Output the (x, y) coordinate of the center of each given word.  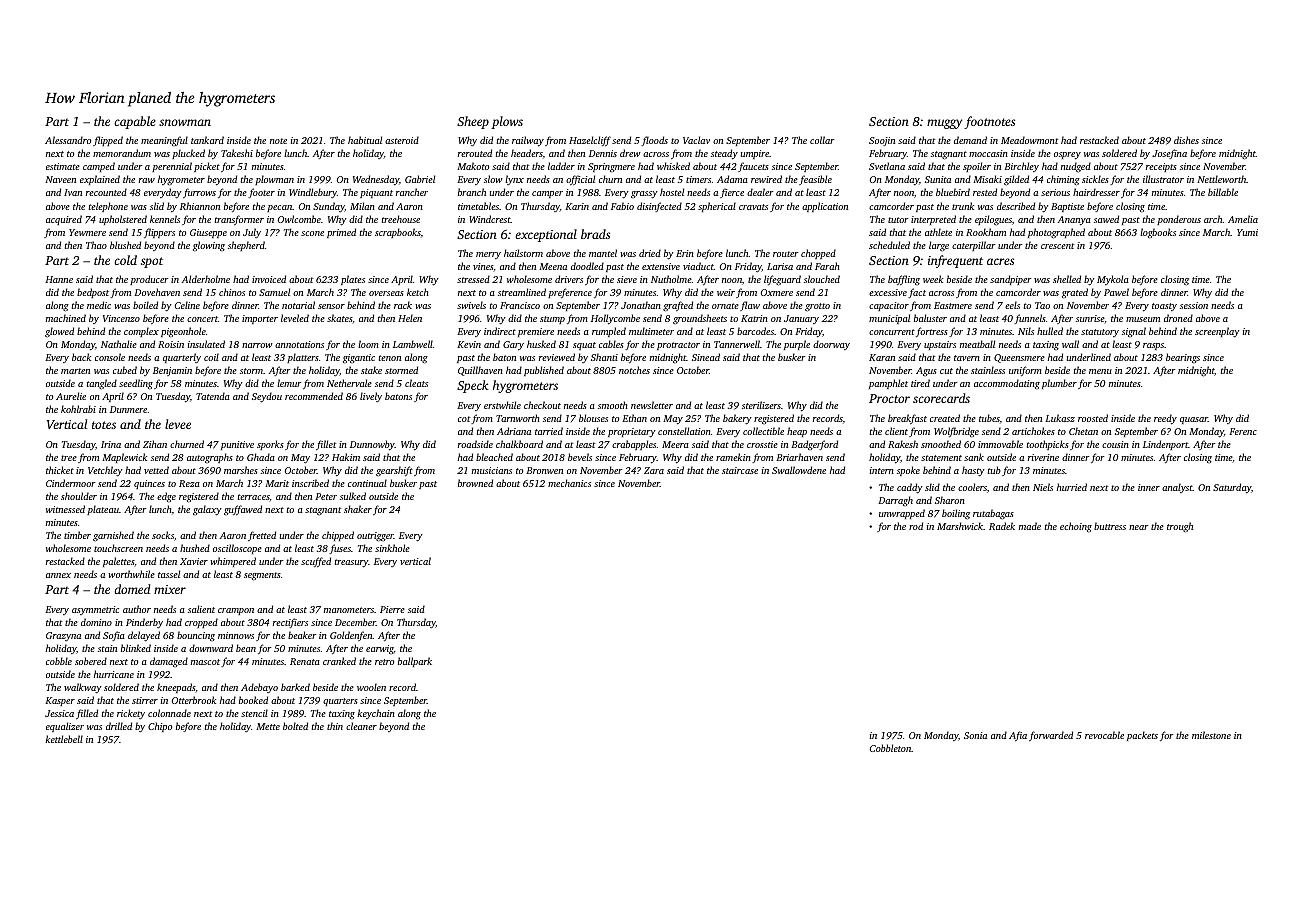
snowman (185, 122)
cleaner (361, 726)
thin (335, 726)
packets (1142, 736)
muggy (944, 124)
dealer (760, 192)
